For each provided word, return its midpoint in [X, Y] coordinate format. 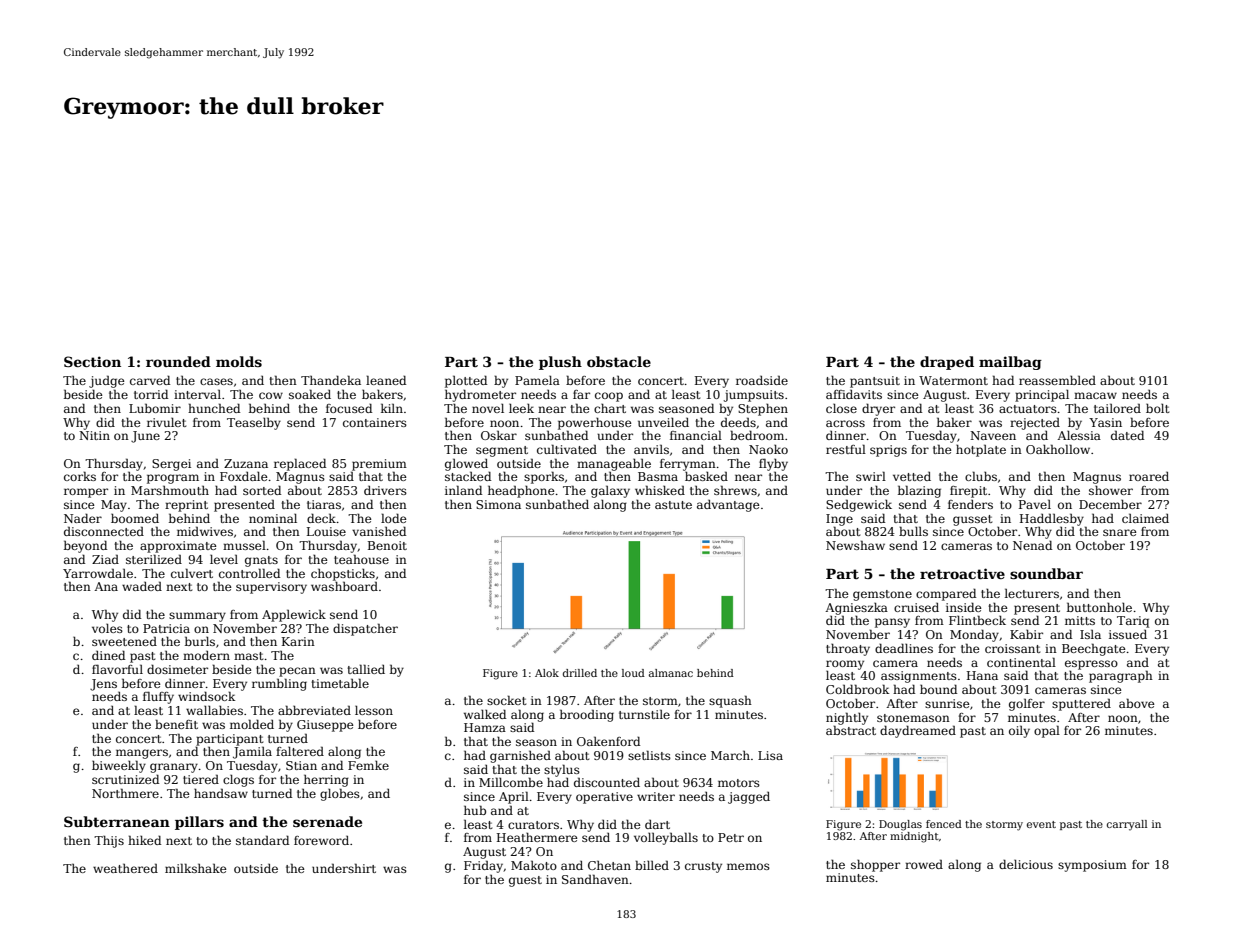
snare [1120, 532]
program [173, 479]
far [581, 394]
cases [216, 381]
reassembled [1057, 380]
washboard [344, 586]
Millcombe [511, 782]
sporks [544, 477]
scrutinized [125, 779]
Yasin [1105, 422]
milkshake [196, 868]
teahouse [361, 559]
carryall [1127, 825]
